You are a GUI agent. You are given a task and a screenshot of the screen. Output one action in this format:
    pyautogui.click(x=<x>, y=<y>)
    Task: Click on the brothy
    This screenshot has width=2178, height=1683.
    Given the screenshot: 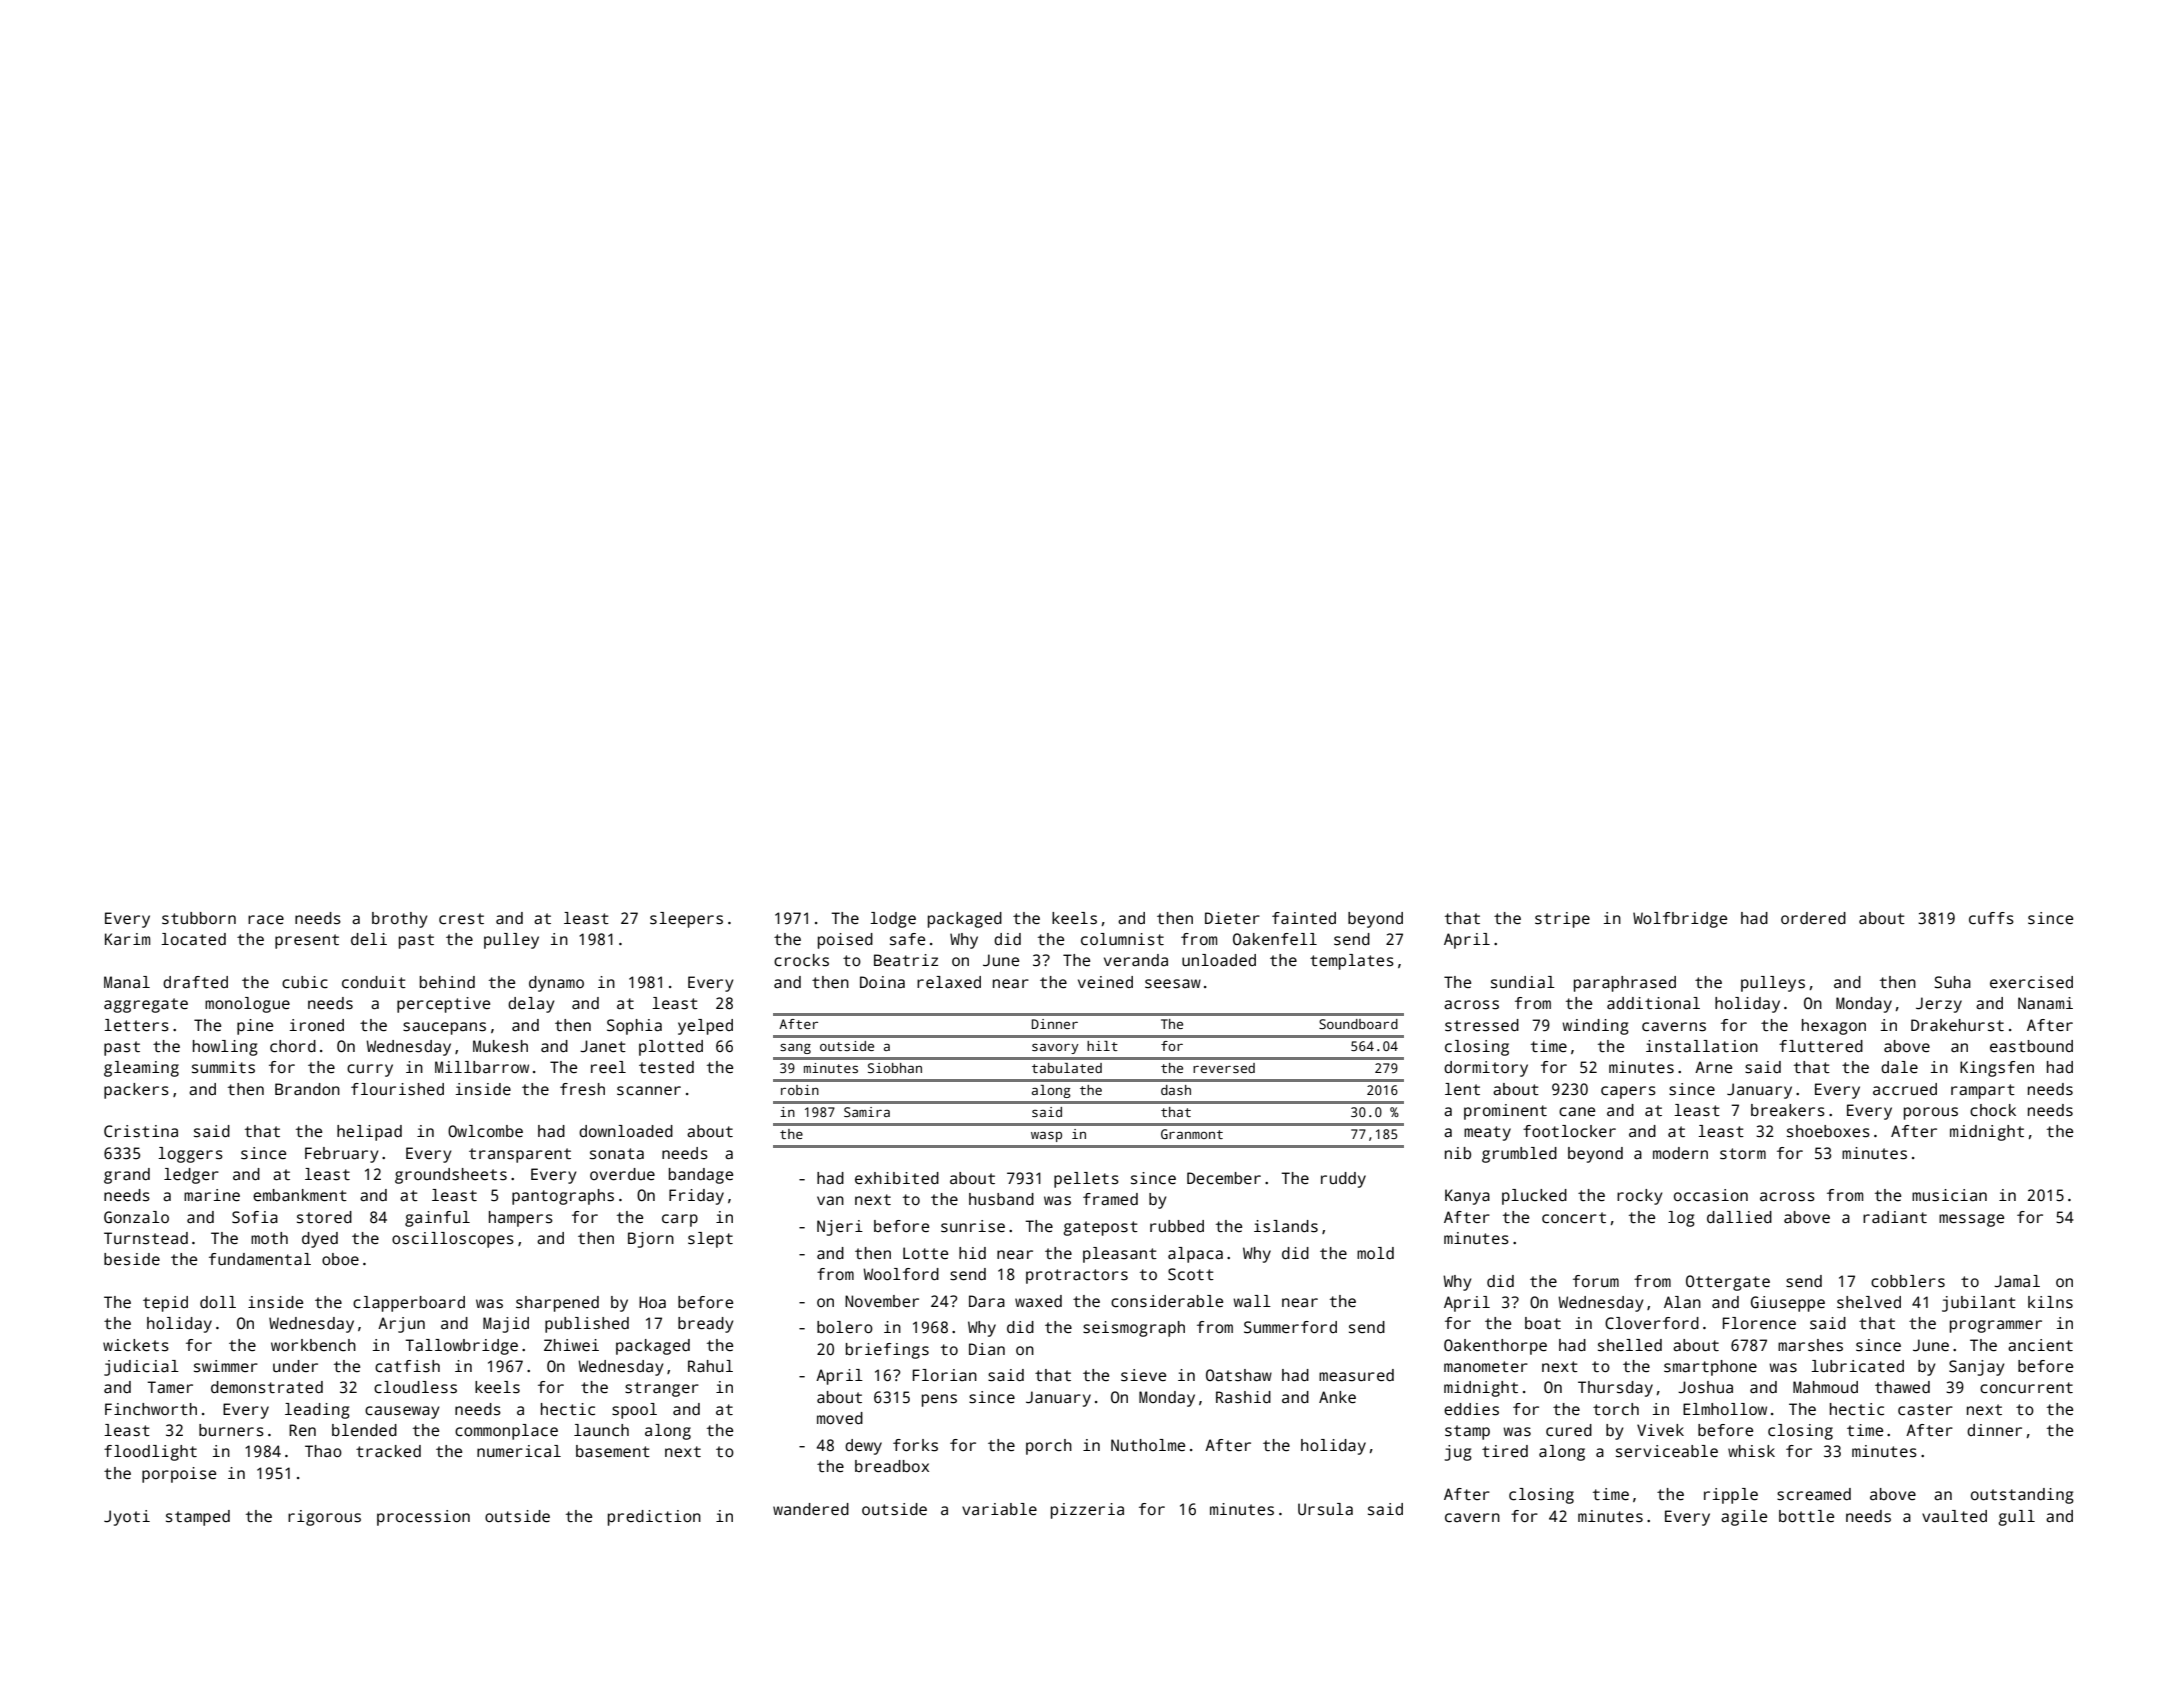 What is the action you would take?
    pyautogui.click(x=400, y=920)
